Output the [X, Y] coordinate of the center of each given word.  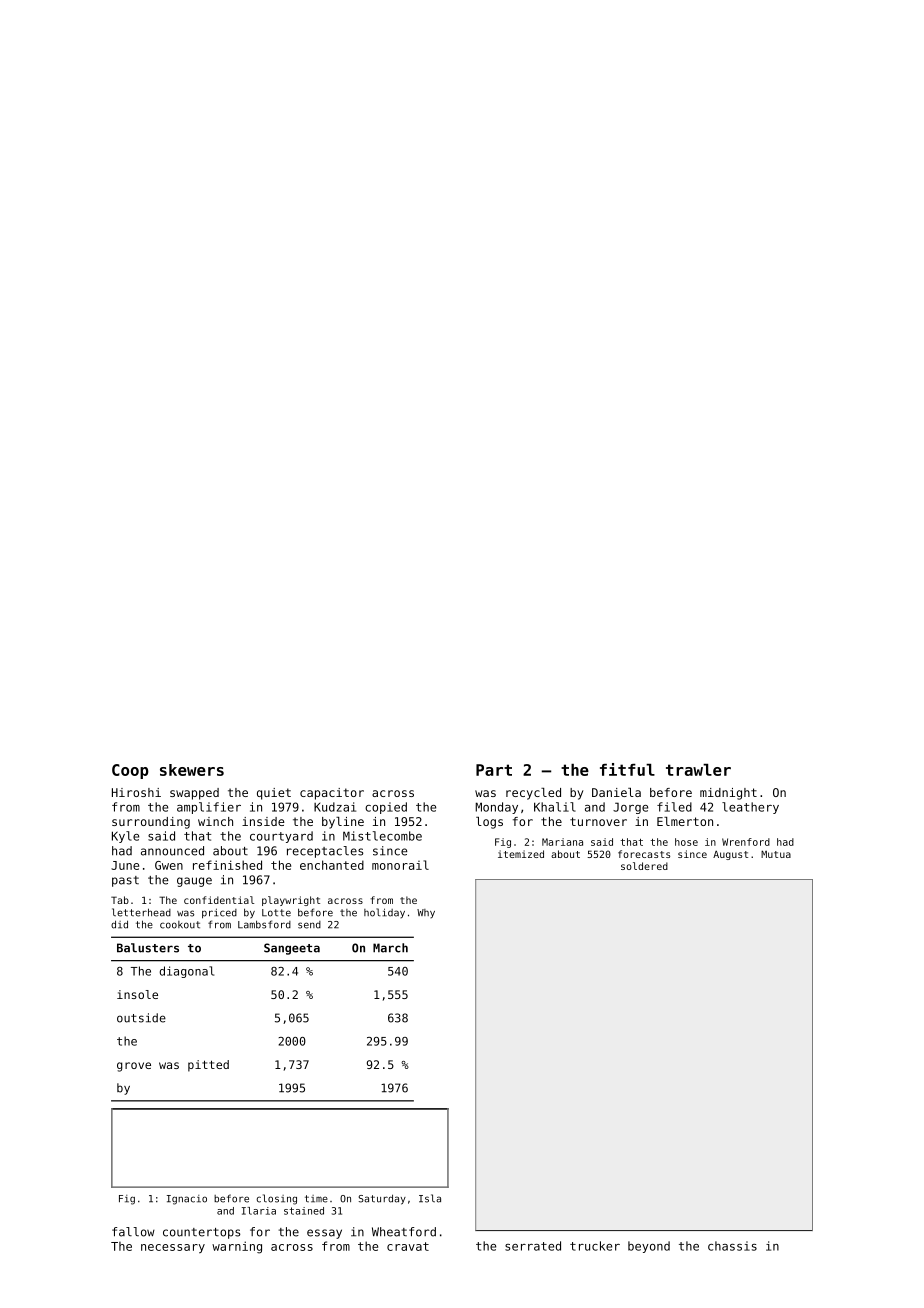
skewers [192, 770]
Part [494, 770]
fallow [133, 1232]
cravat [408, 1246]
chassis [732, 1246]
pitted [208, 1066]
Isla [430, 1198]
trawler [698, 770]
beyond [649, 1247]
